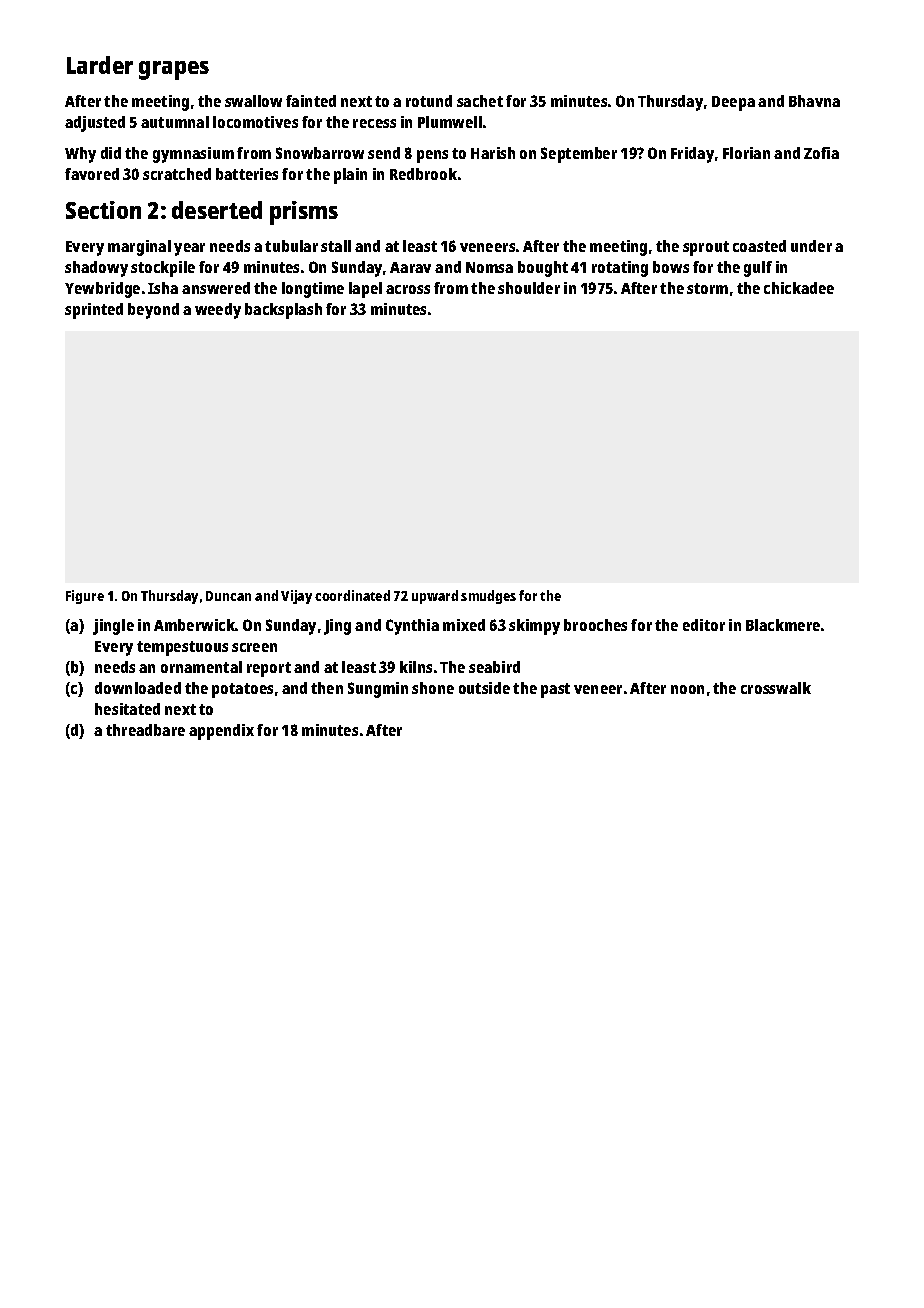 The width and height of the page is (924, 1308). Describe the element at coordinates (529, 288) in the page. I see `shoulder` at that location.
